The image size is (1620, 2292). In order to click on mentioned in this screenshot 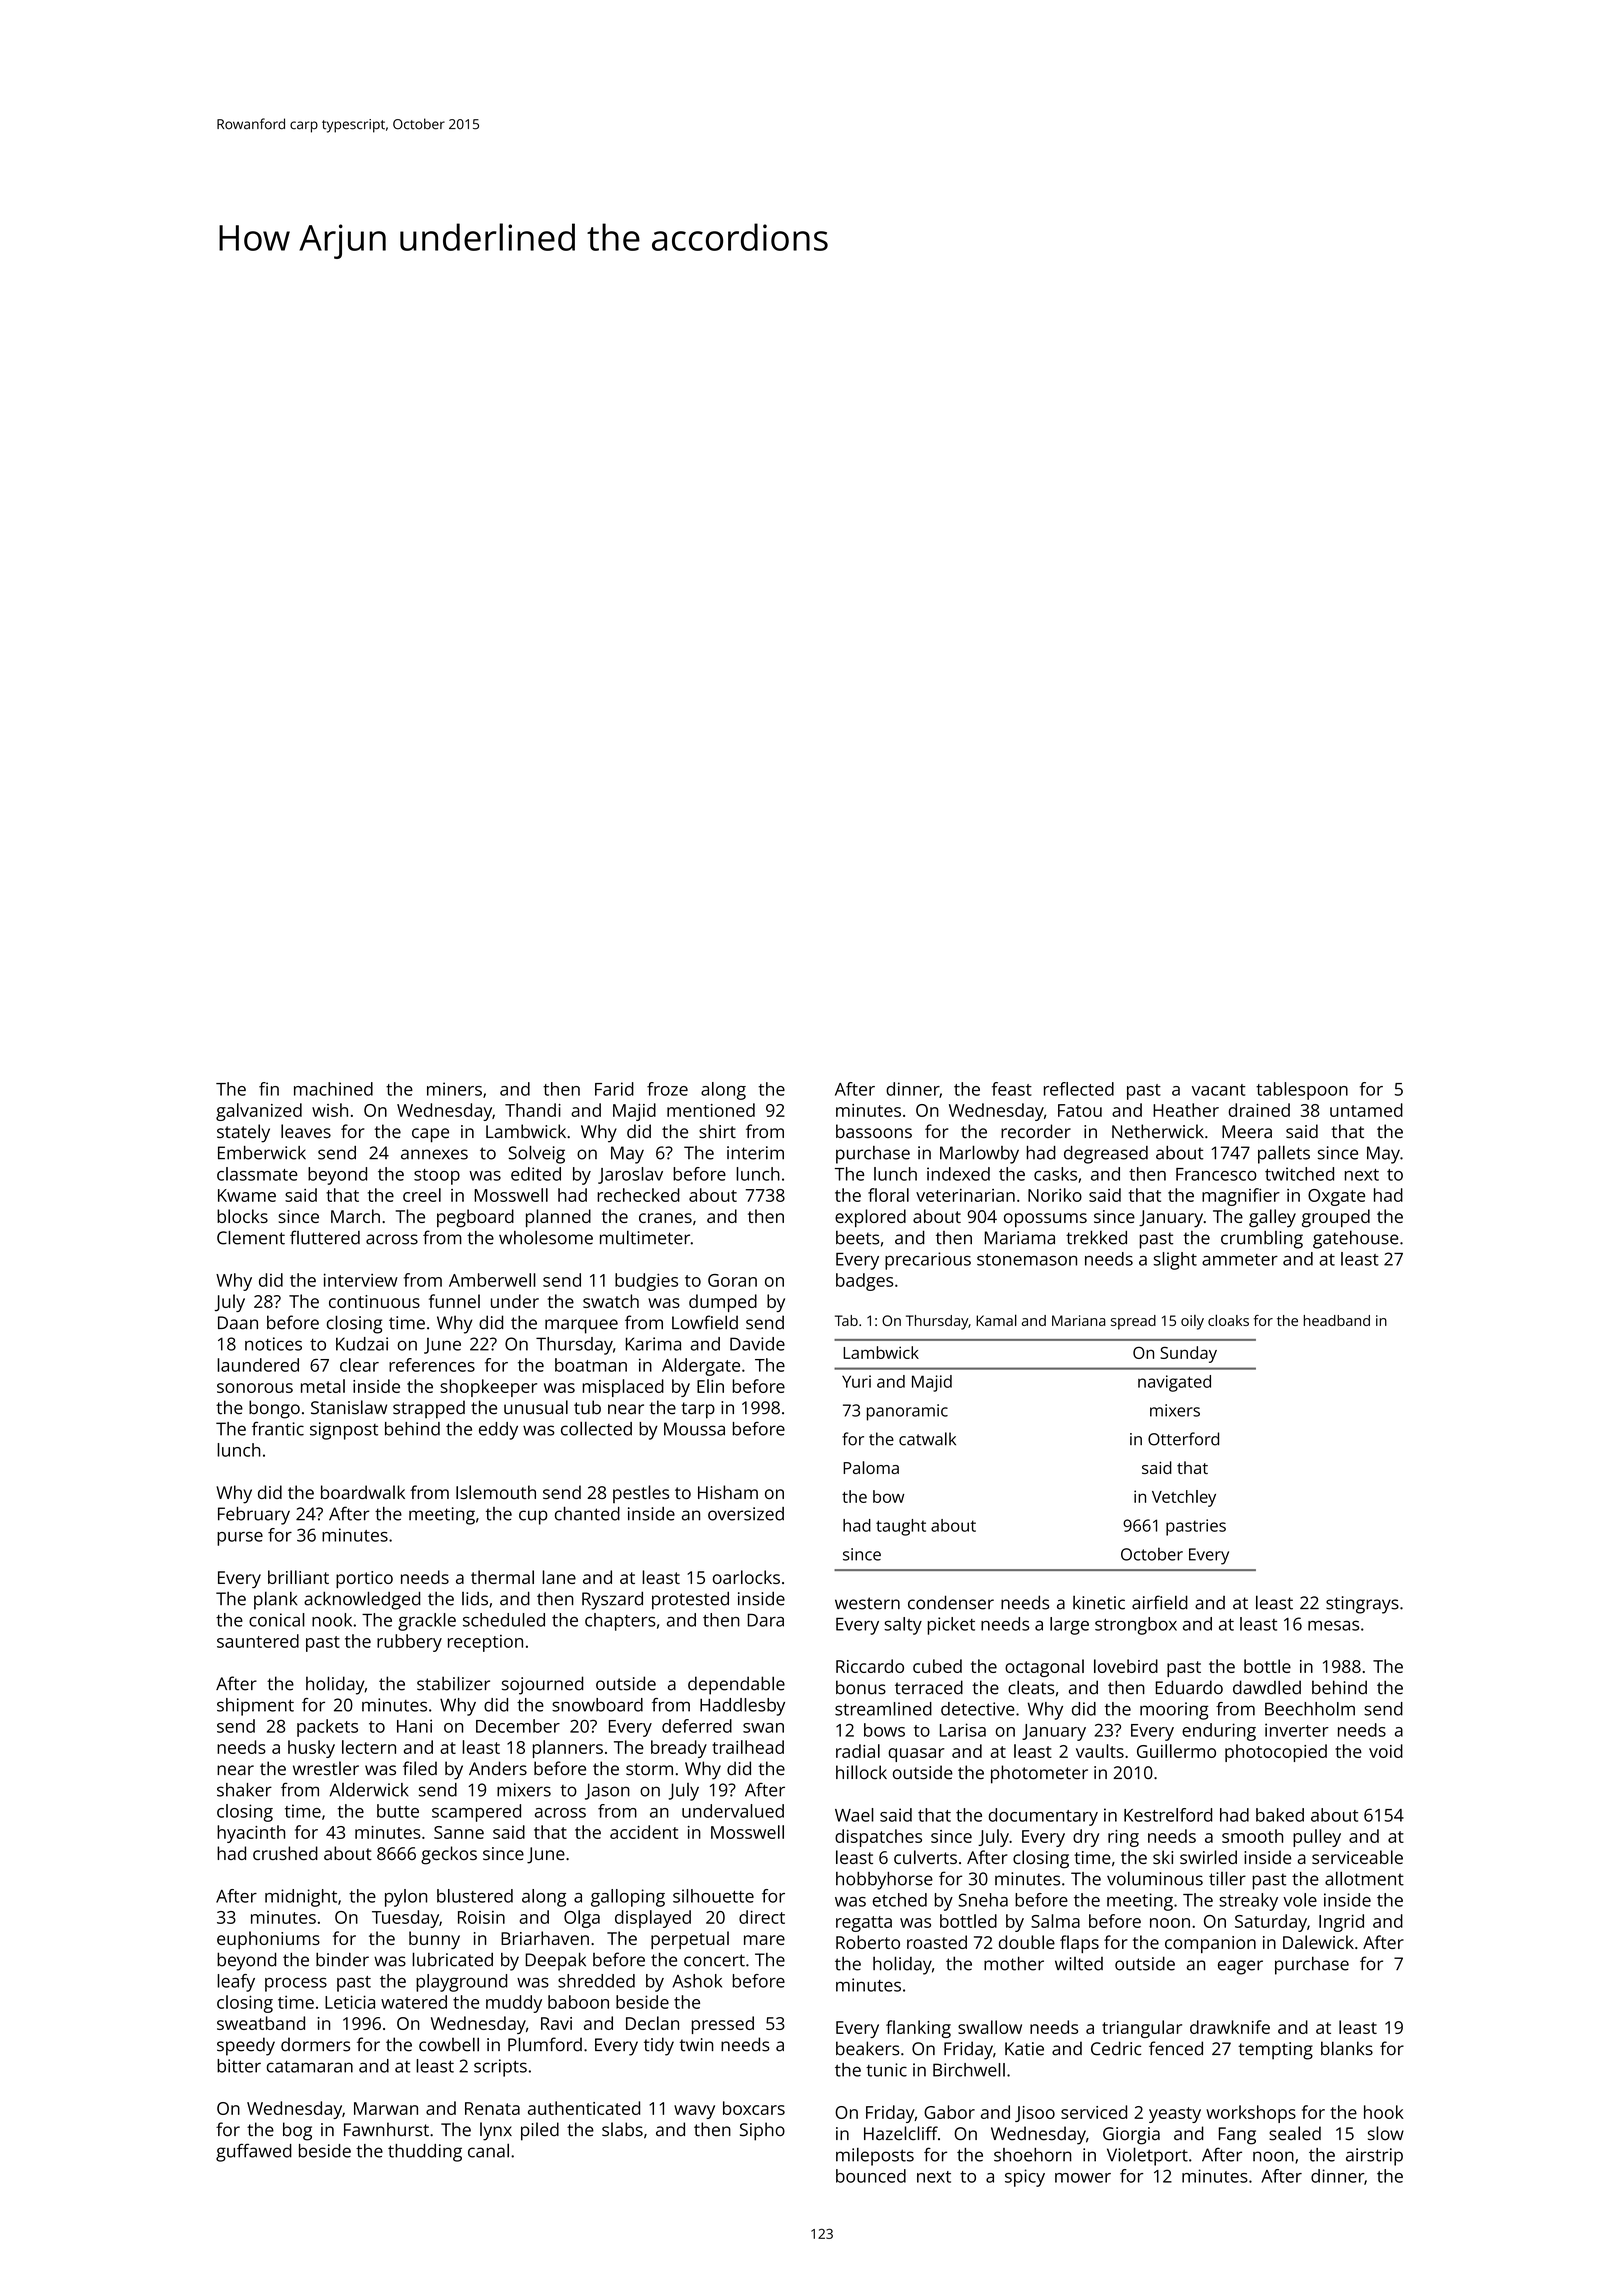, I will do `click(711, 1110)`.
